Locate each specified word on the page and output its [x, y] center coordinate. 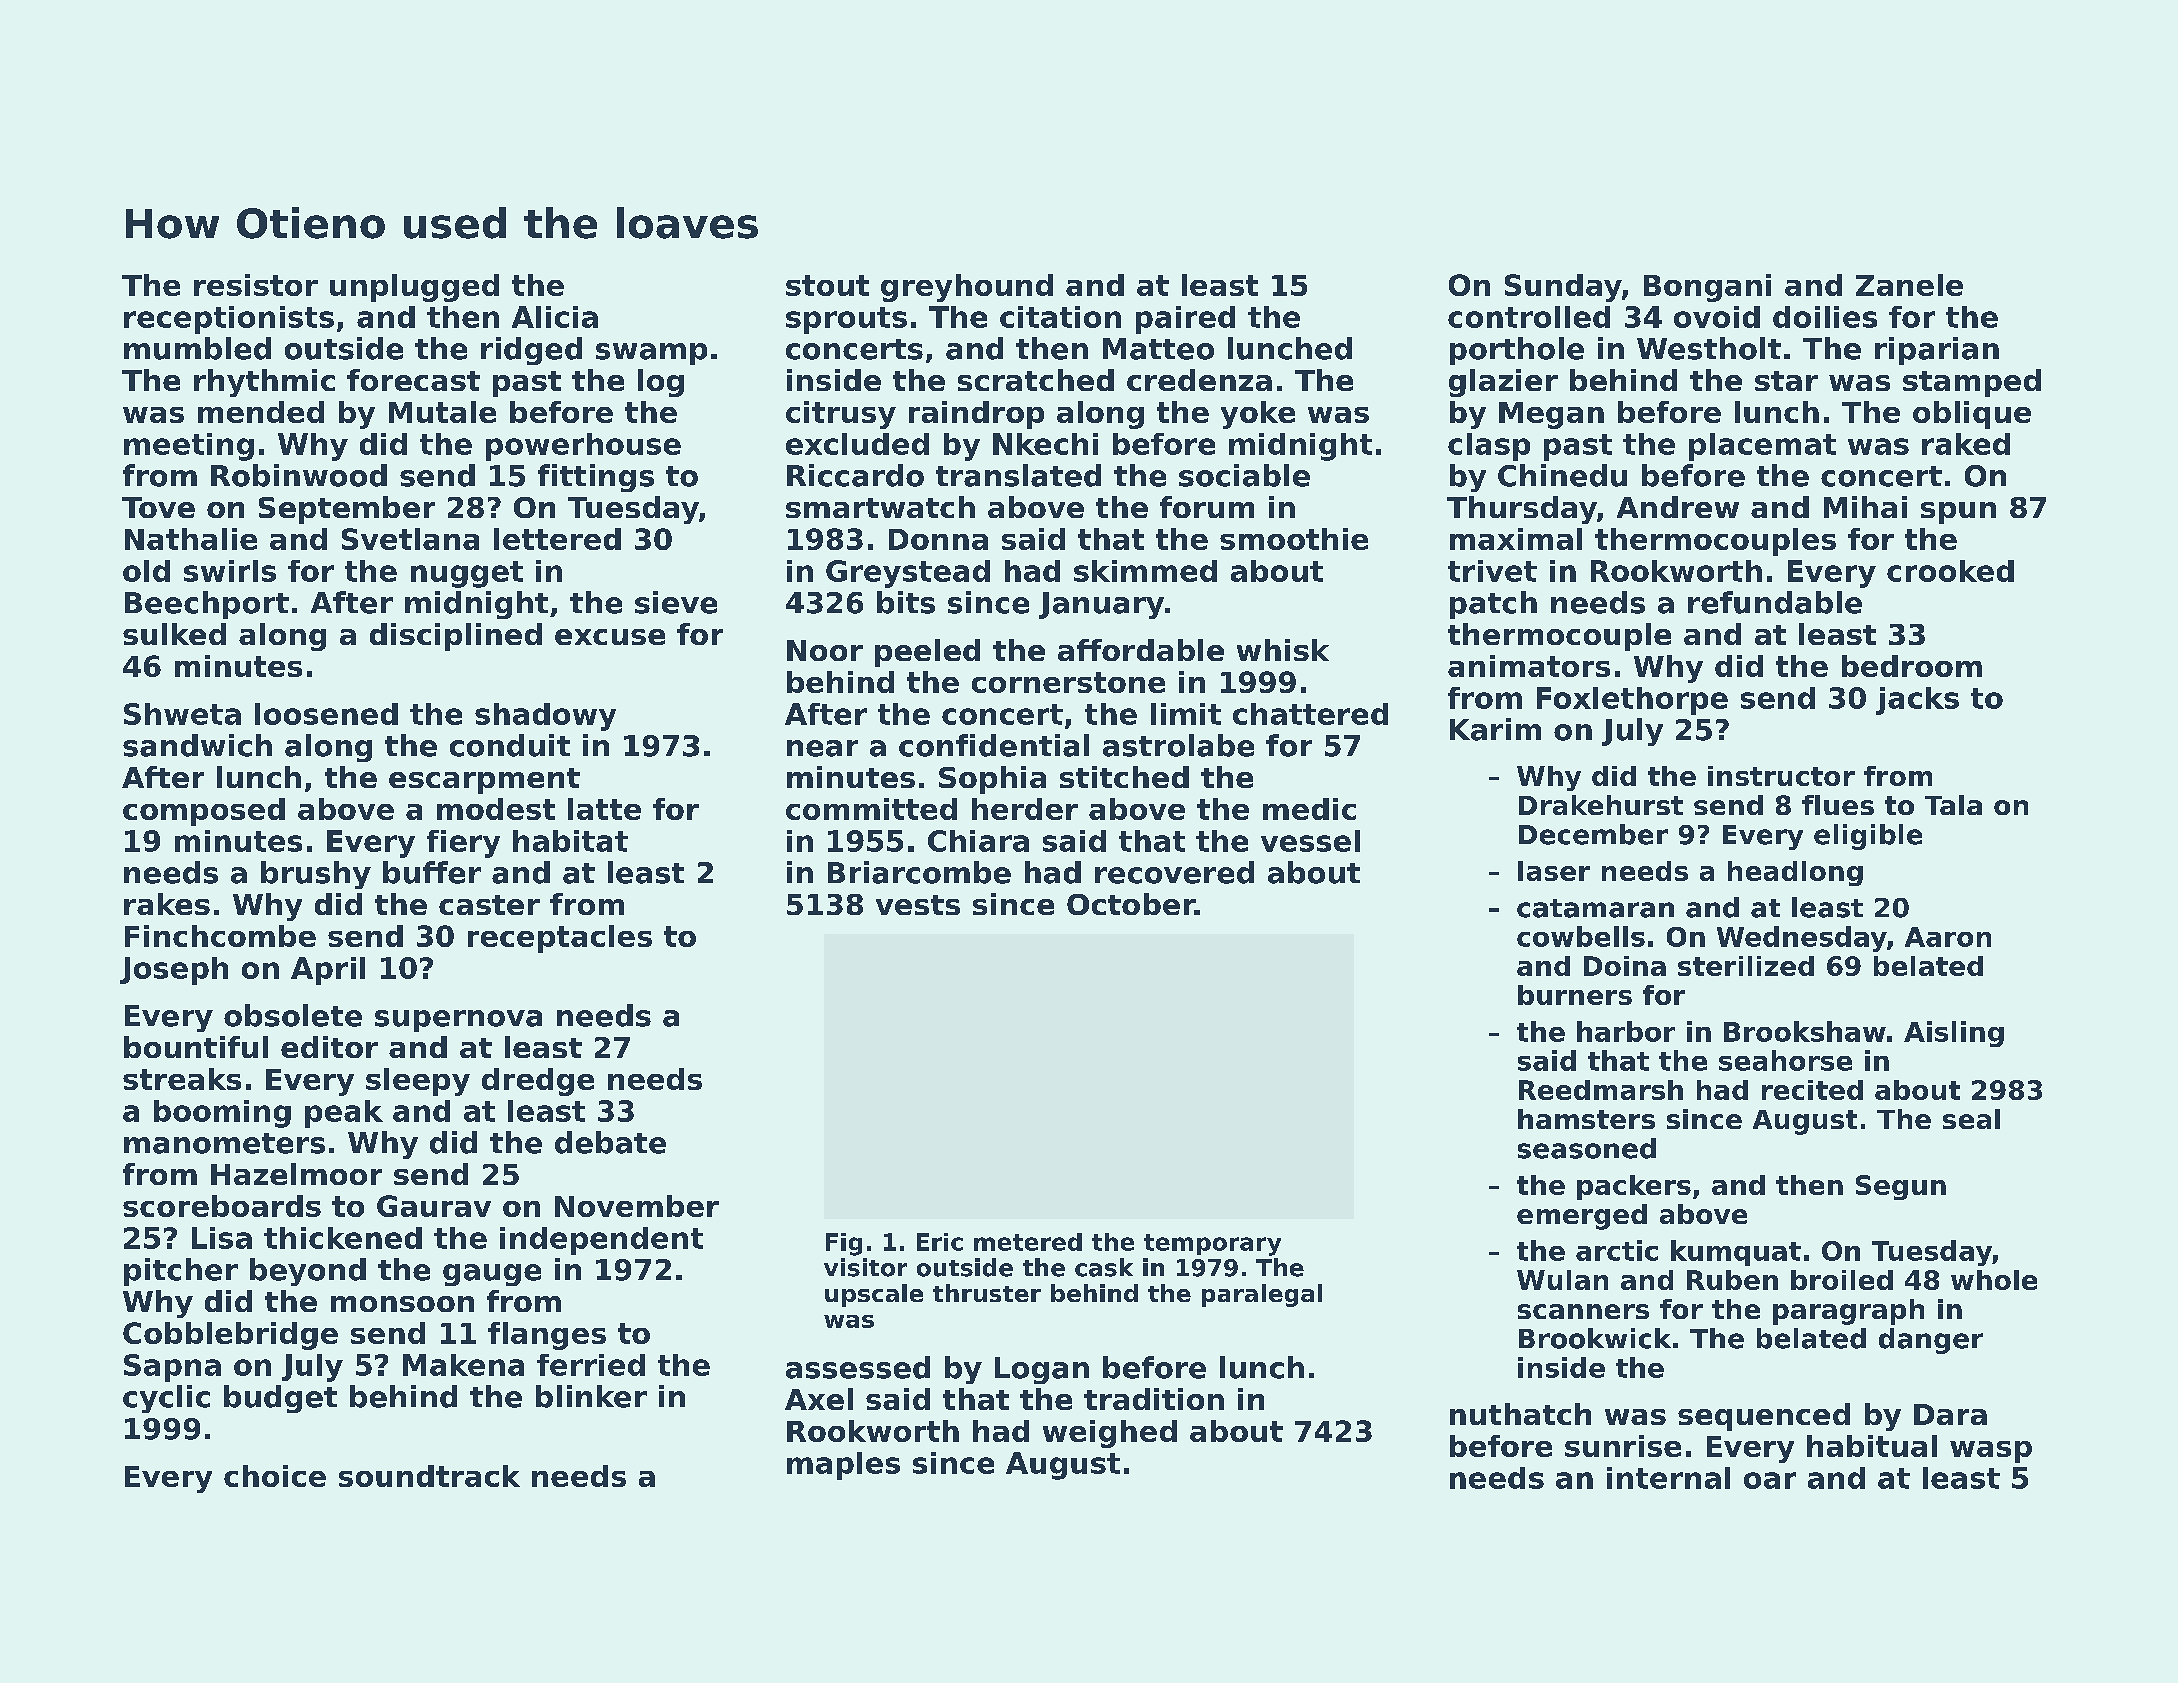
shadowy [545, 717]
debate [610, 1142]
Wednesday [1802, 939]
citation [1060, 317]
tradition [1154, 1399]
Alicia [555, 317]
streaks [182, 1079]
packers [1634, 1187]
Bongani [1707, 288]
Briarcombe [919, 872]
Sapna [172, 1368]
